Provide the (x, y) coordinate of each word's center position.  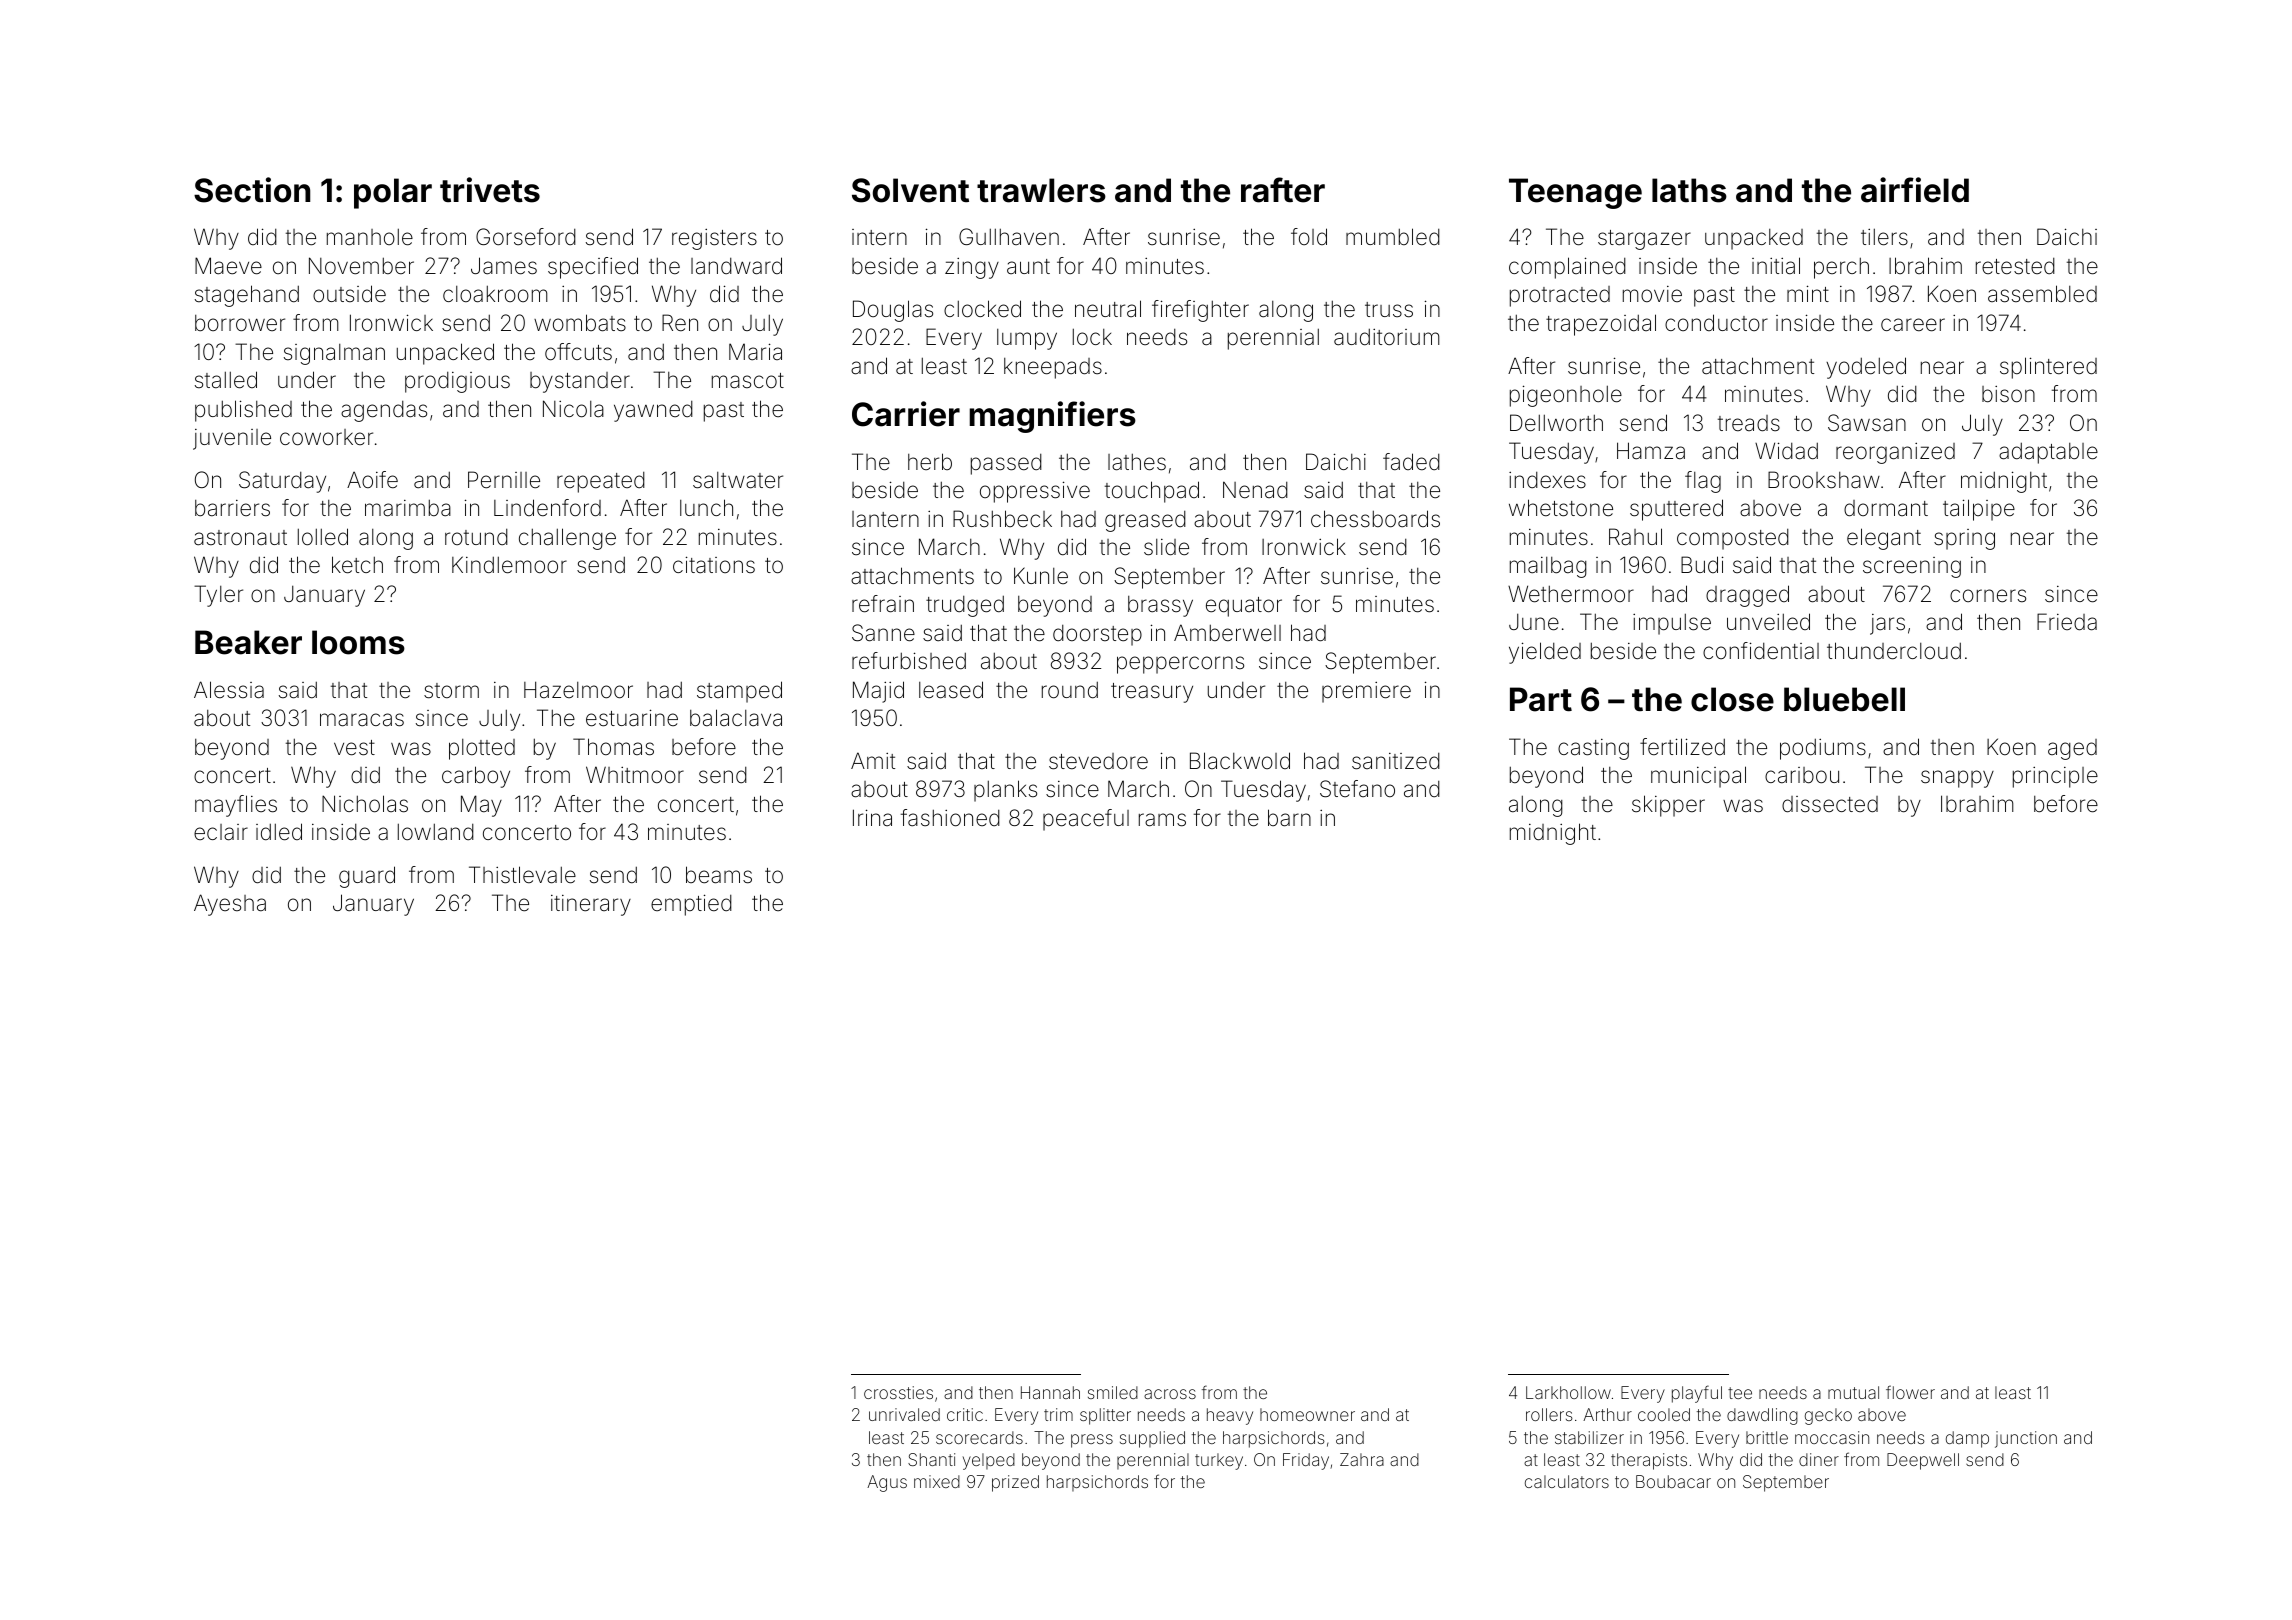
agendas (384, 411)
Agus (887, 1483)
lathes (1137, 462)
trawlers (1041, 190)
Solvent (910, 190)
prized (1015, 1483)
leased (951, 690)
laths (1689, 190)
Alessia (229, 690)
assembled (2042, 294)
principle (2055, 777)
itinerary (591, 905)
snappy (1957, 779)
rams (1162, 820)
